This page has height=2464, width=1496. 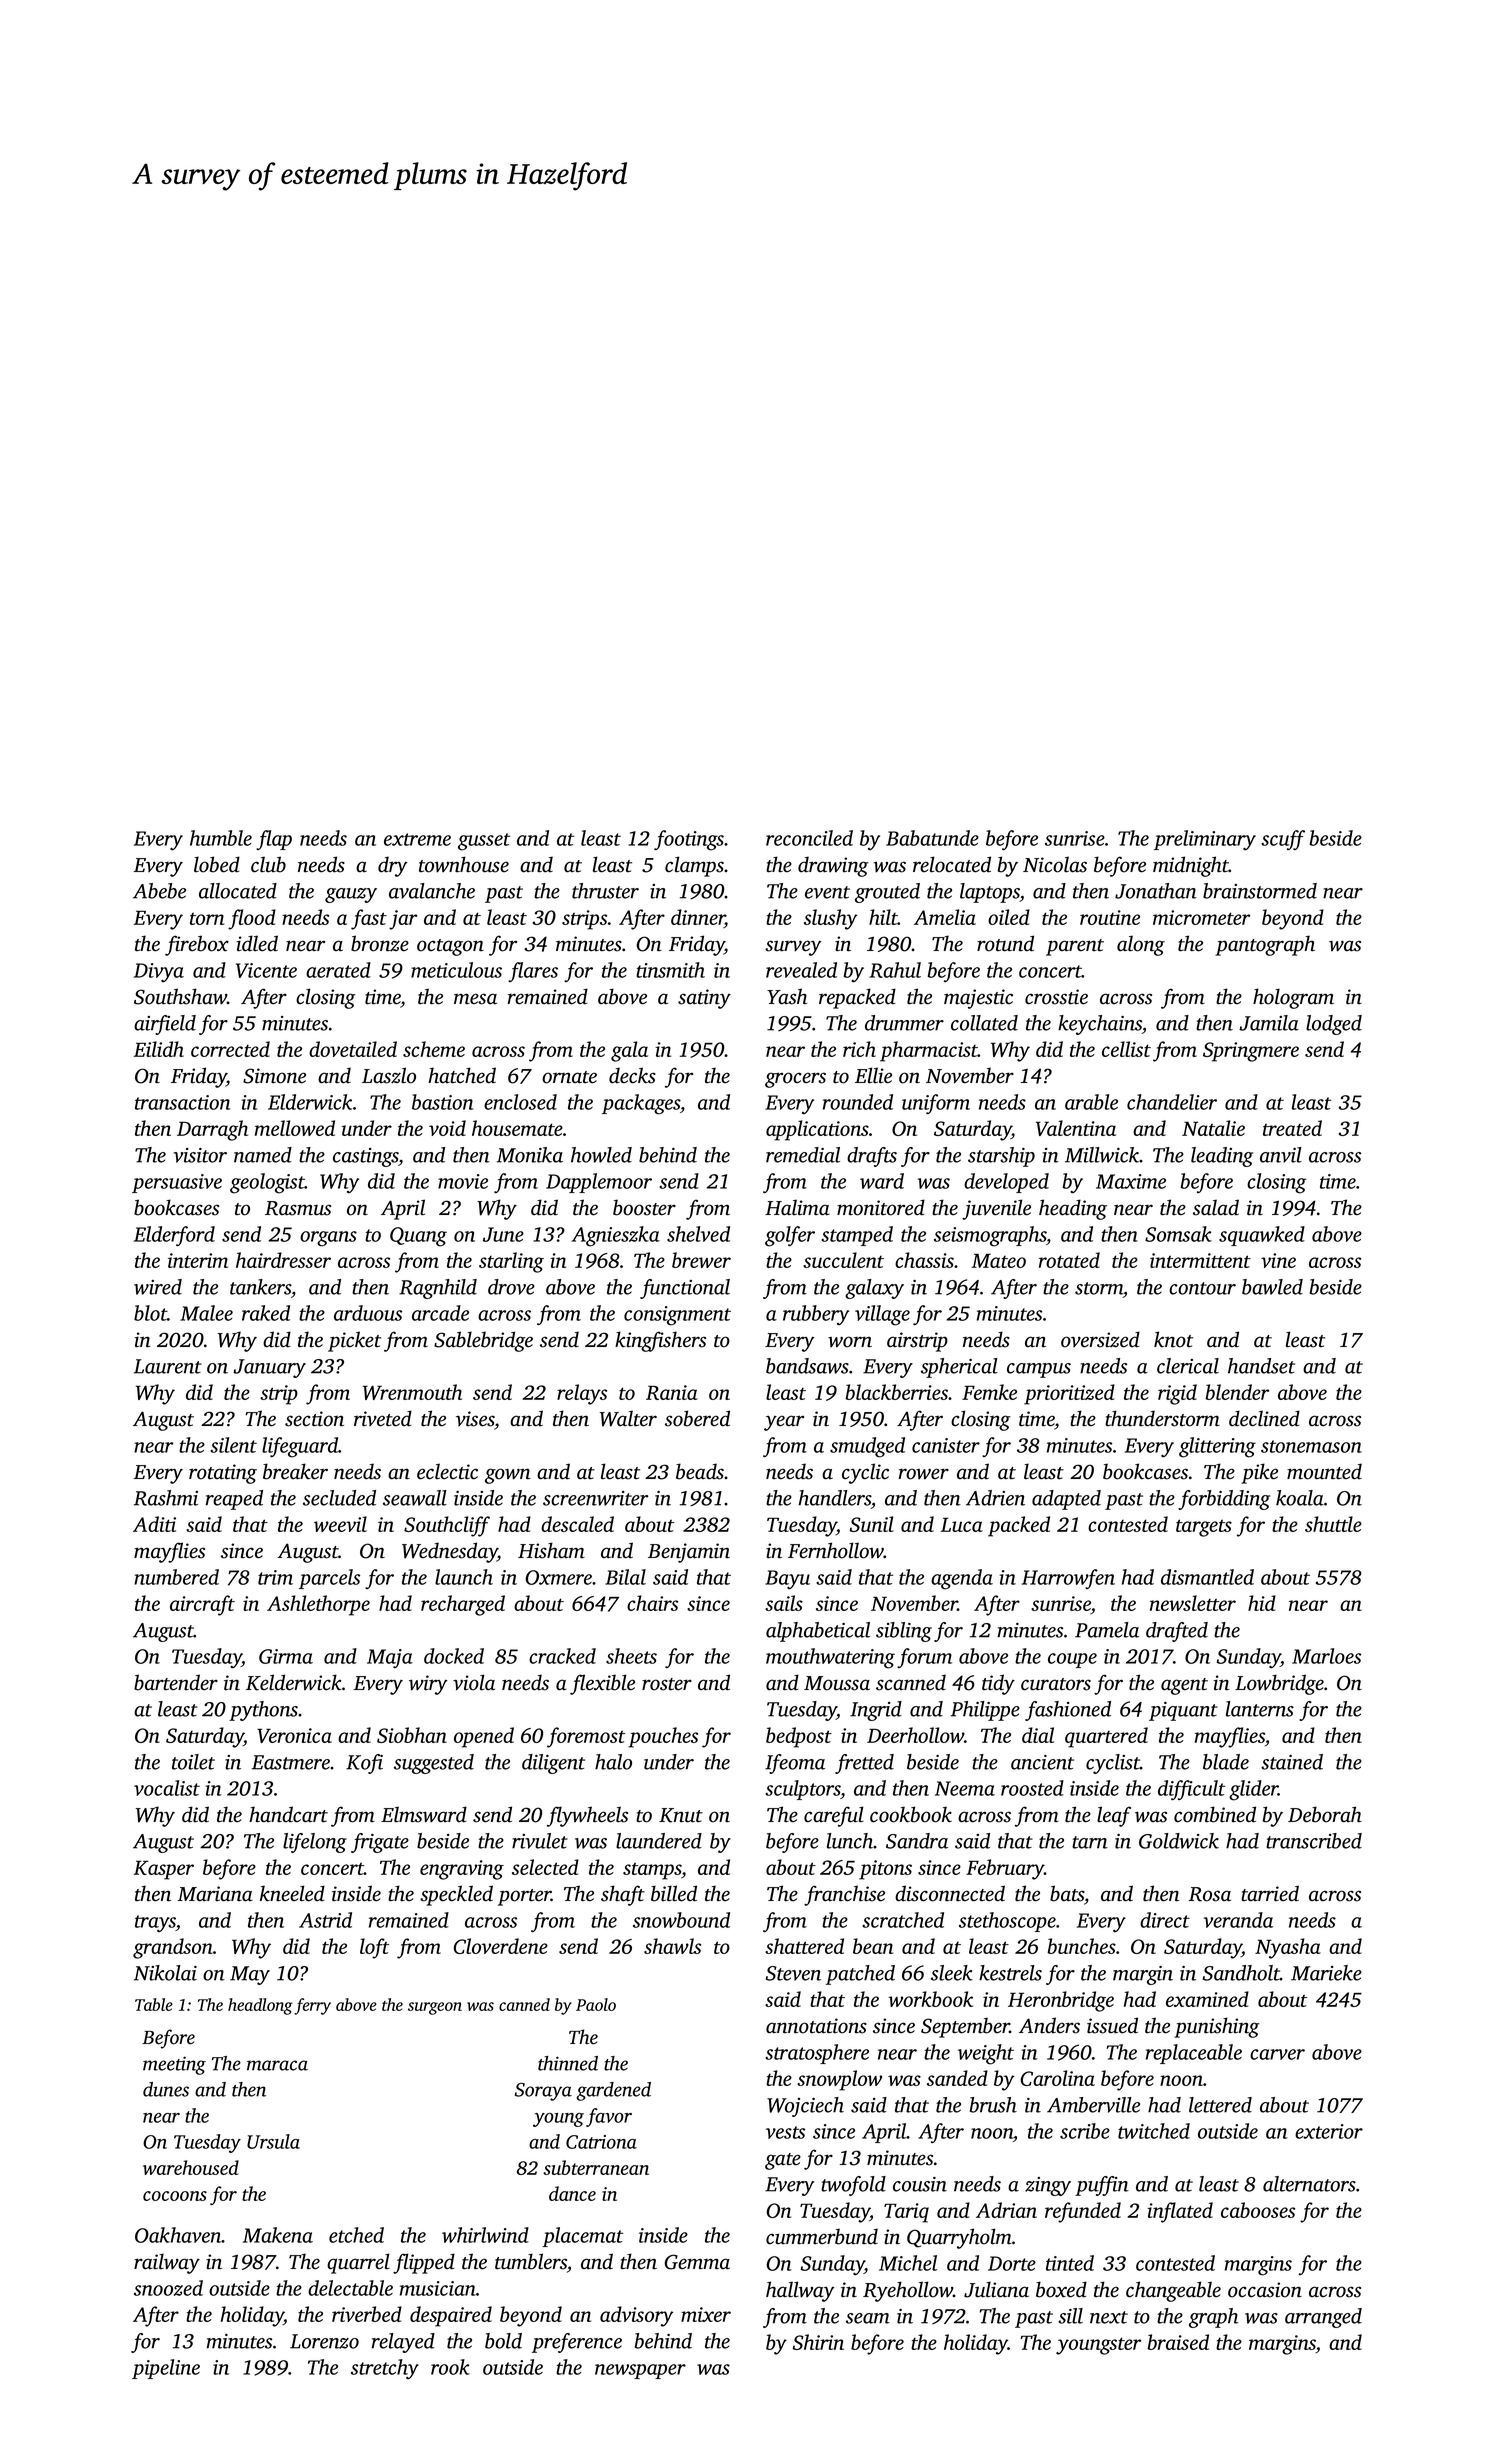 What do you see at coordinates (166, 2369) in the page?
I see `pipeline` at bounding box center [166, 2369].
